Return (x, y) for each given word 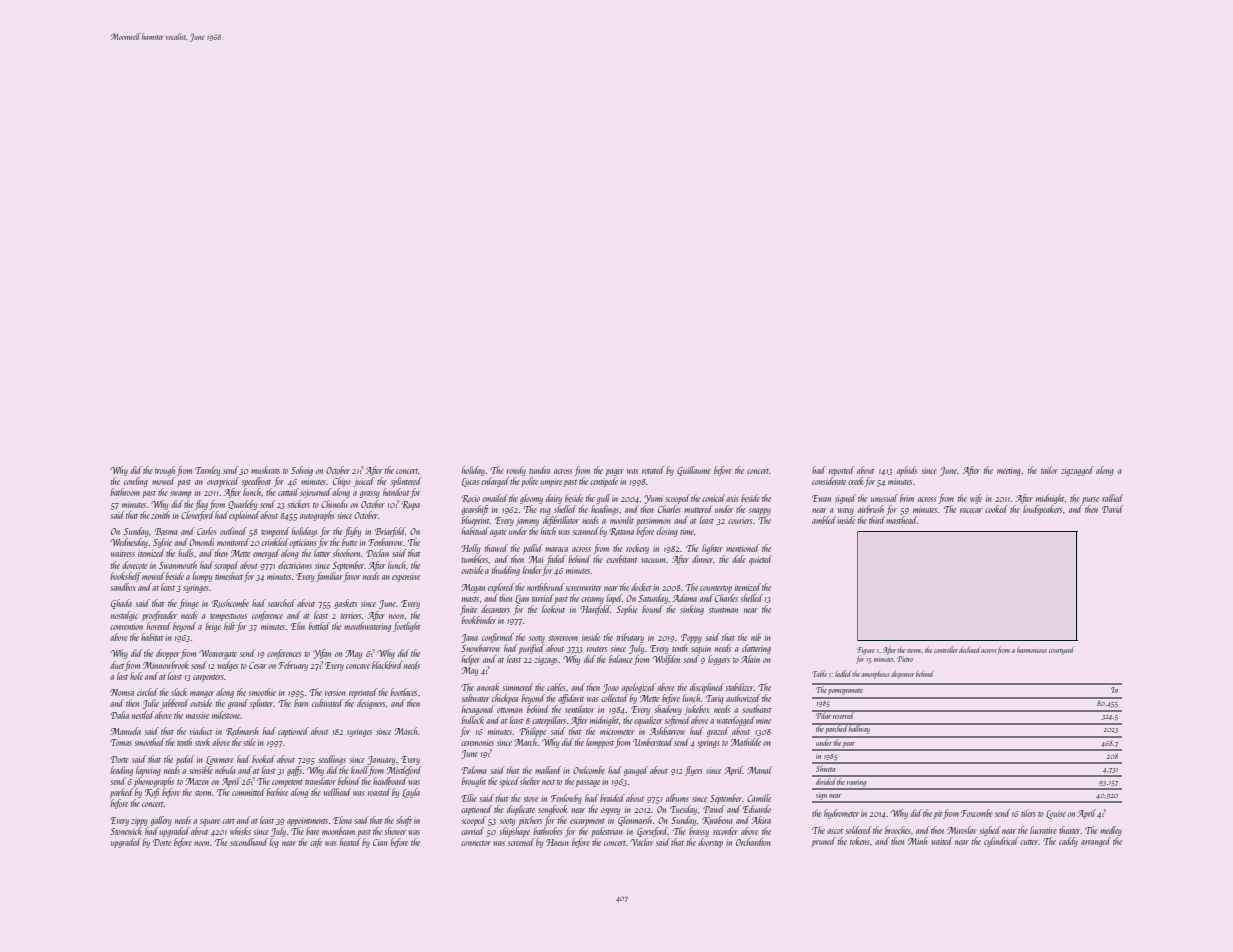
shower (395, 831)
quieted (760, 560)
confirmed (498, 638)
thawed (496, 548)
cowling (136, 482)
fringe (189, 604)
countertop (716, 589)
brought (474, 782)
